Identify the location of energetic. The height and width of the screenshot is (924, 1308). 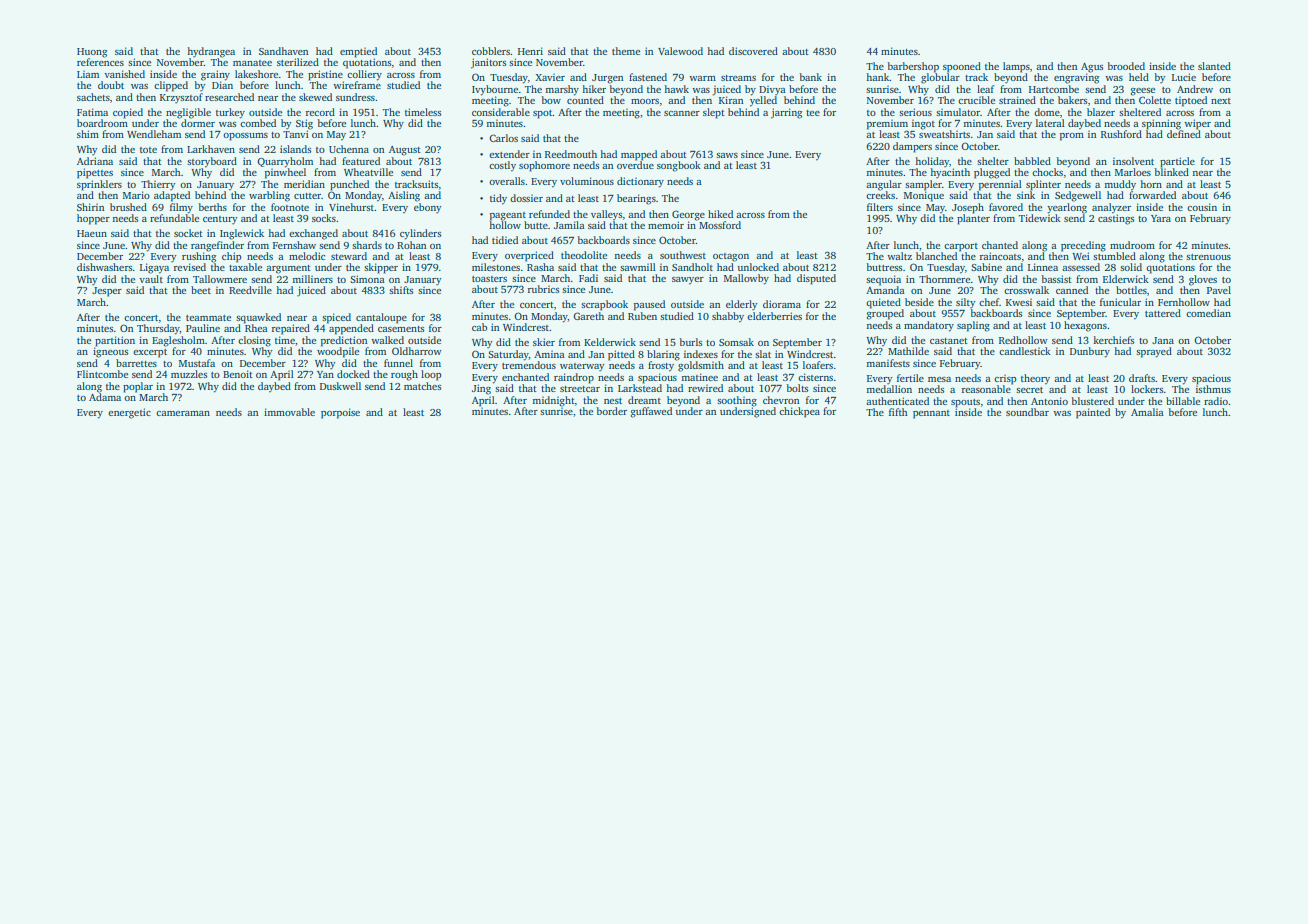
(129, 413).
